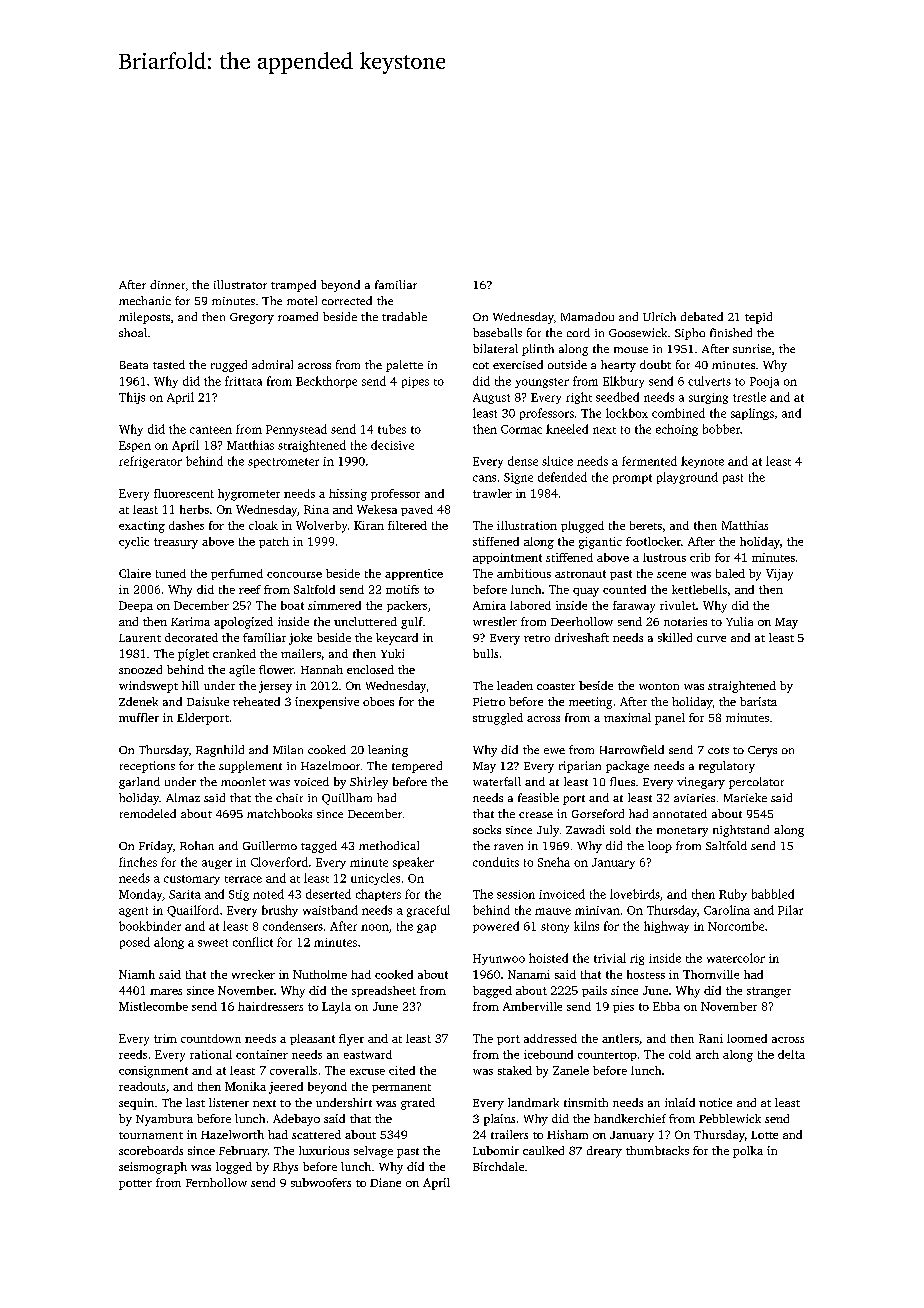 The height and width of the screenshot is (1308, 924). I want to click on apprentice, so click(414, 574).
